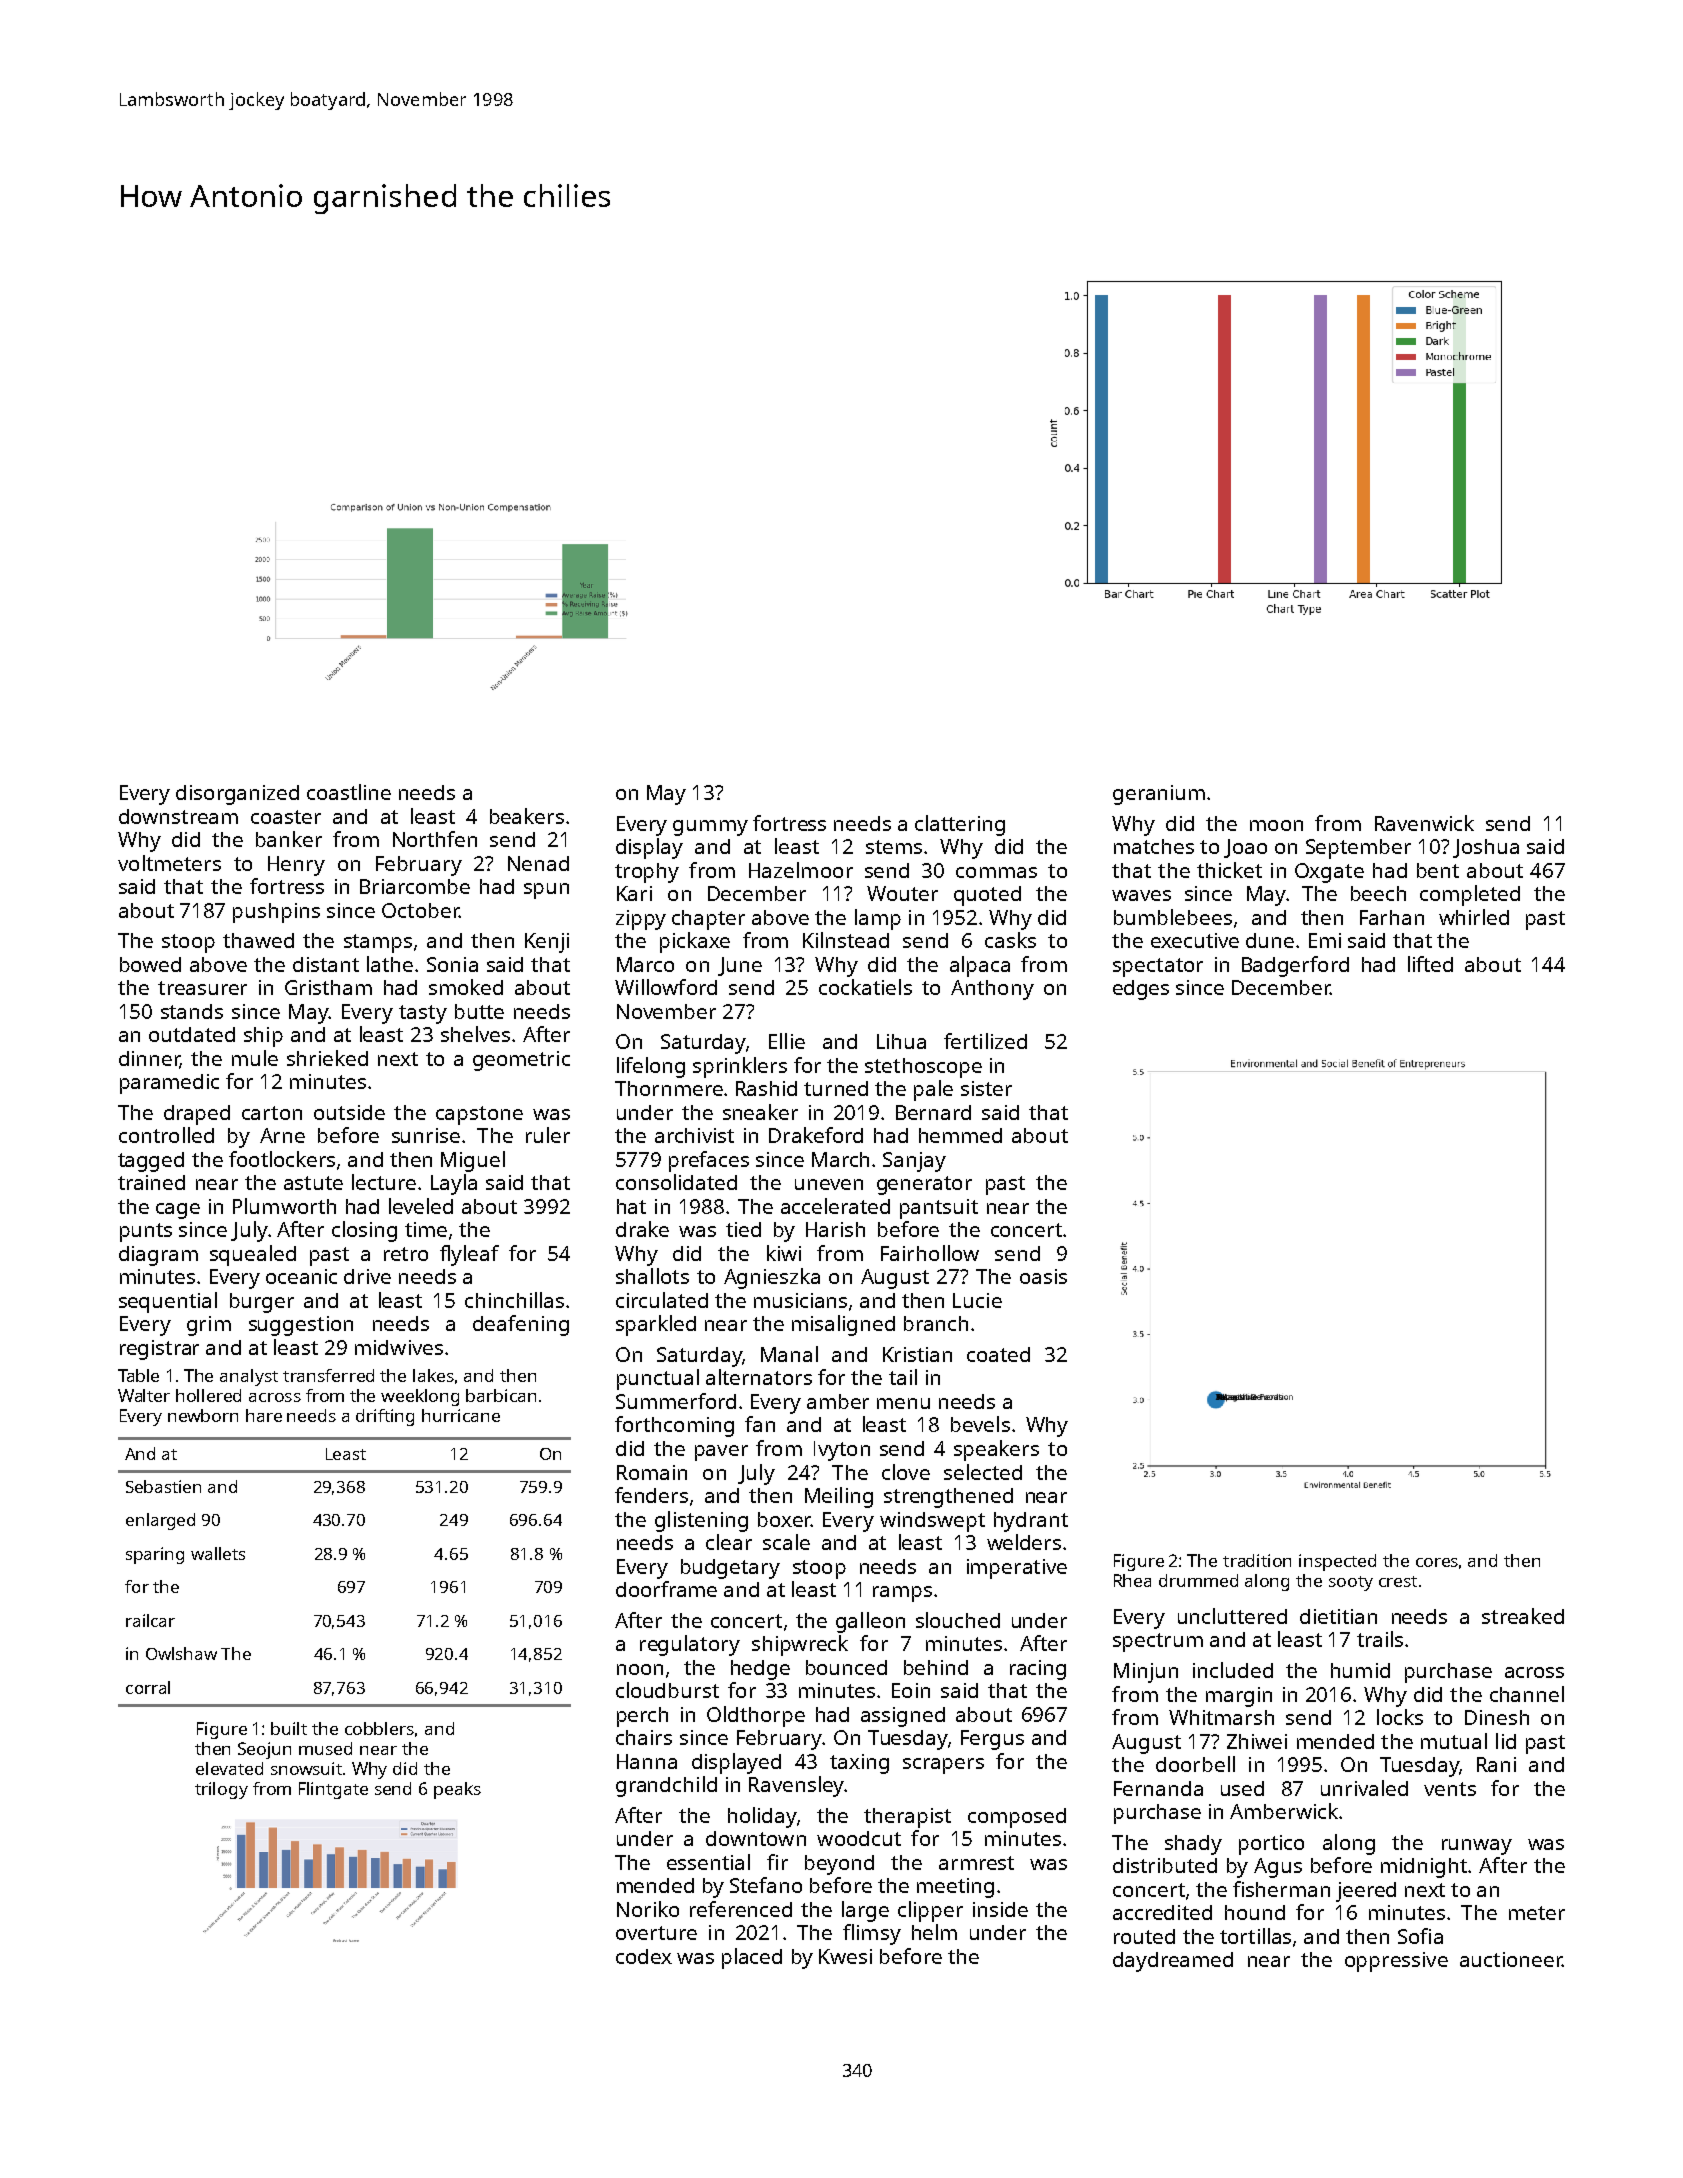  I want to click on Kenji, so click(547, 943).
